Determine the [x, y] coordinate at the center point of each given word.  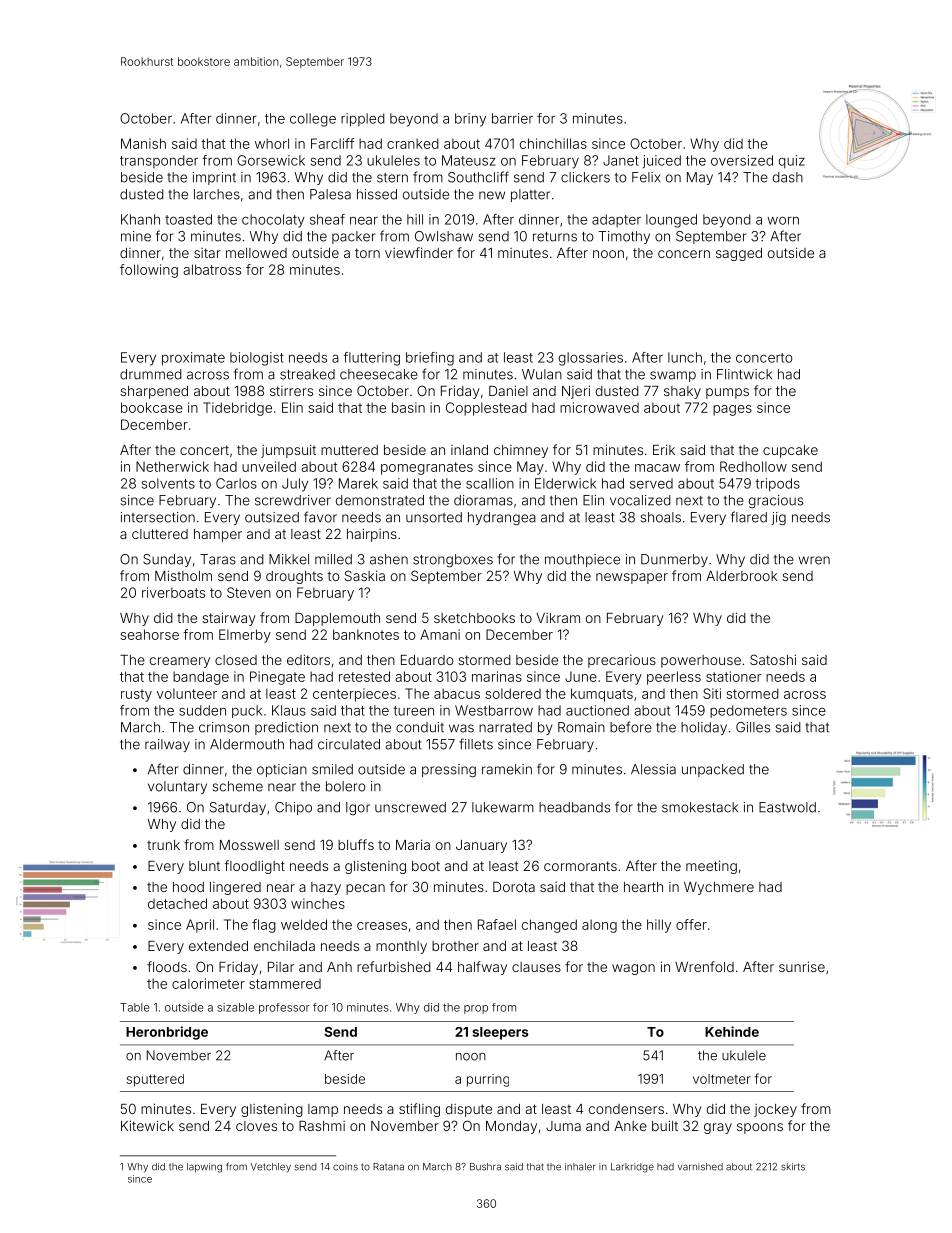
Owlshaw [444, 236]
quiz [792, 161]
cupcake [790, 451]
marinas [497, 676]
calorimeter [208, 983]
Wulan [542, 374]
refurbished [394, 966]
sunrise [802, 966]
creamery [180, 662]
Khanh [140, 219]
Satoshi [773, 659]
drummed [151, 374]
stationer [733, 676]
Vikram [558, 618]
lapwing [204, 1168]
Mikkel [289, 559]
